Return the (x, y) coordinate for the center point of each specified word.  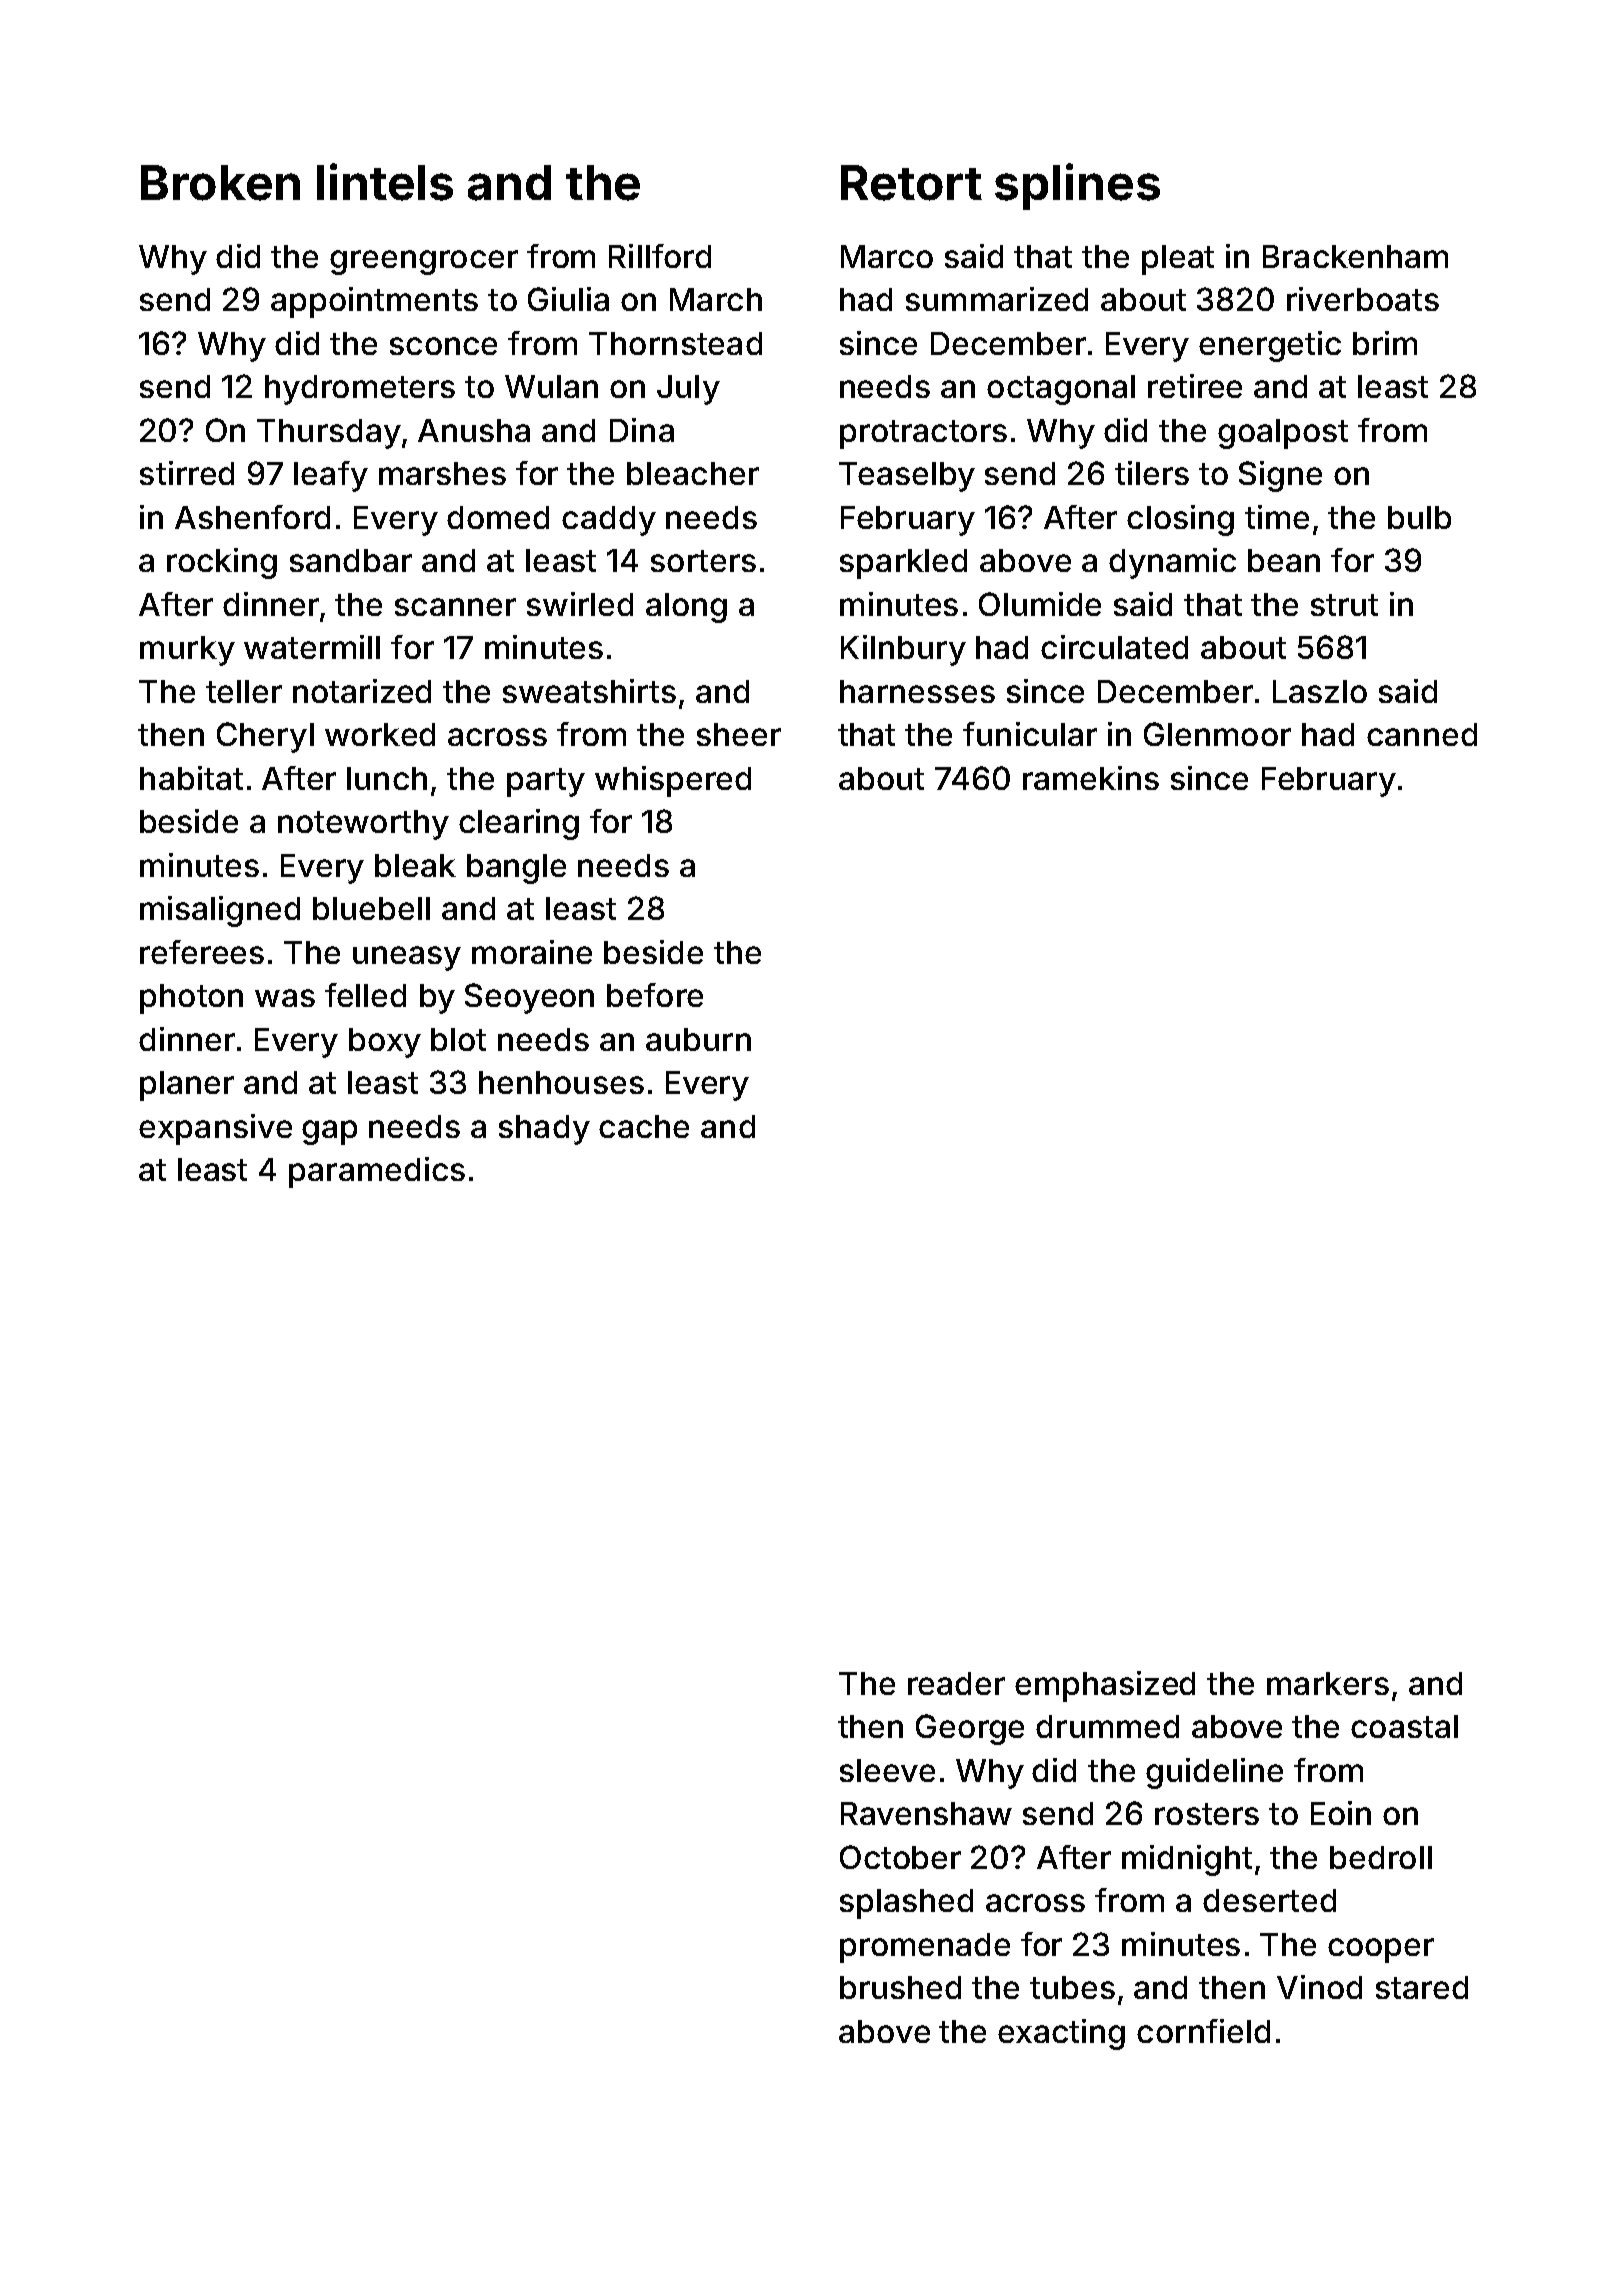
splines (1077, 186)
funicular (1030, 734)
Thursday (329, 434)
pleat (1178, 260)
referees (202, 952)
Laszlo (1320, 691)
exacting (1061, 2034)
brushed (900, 1987)
